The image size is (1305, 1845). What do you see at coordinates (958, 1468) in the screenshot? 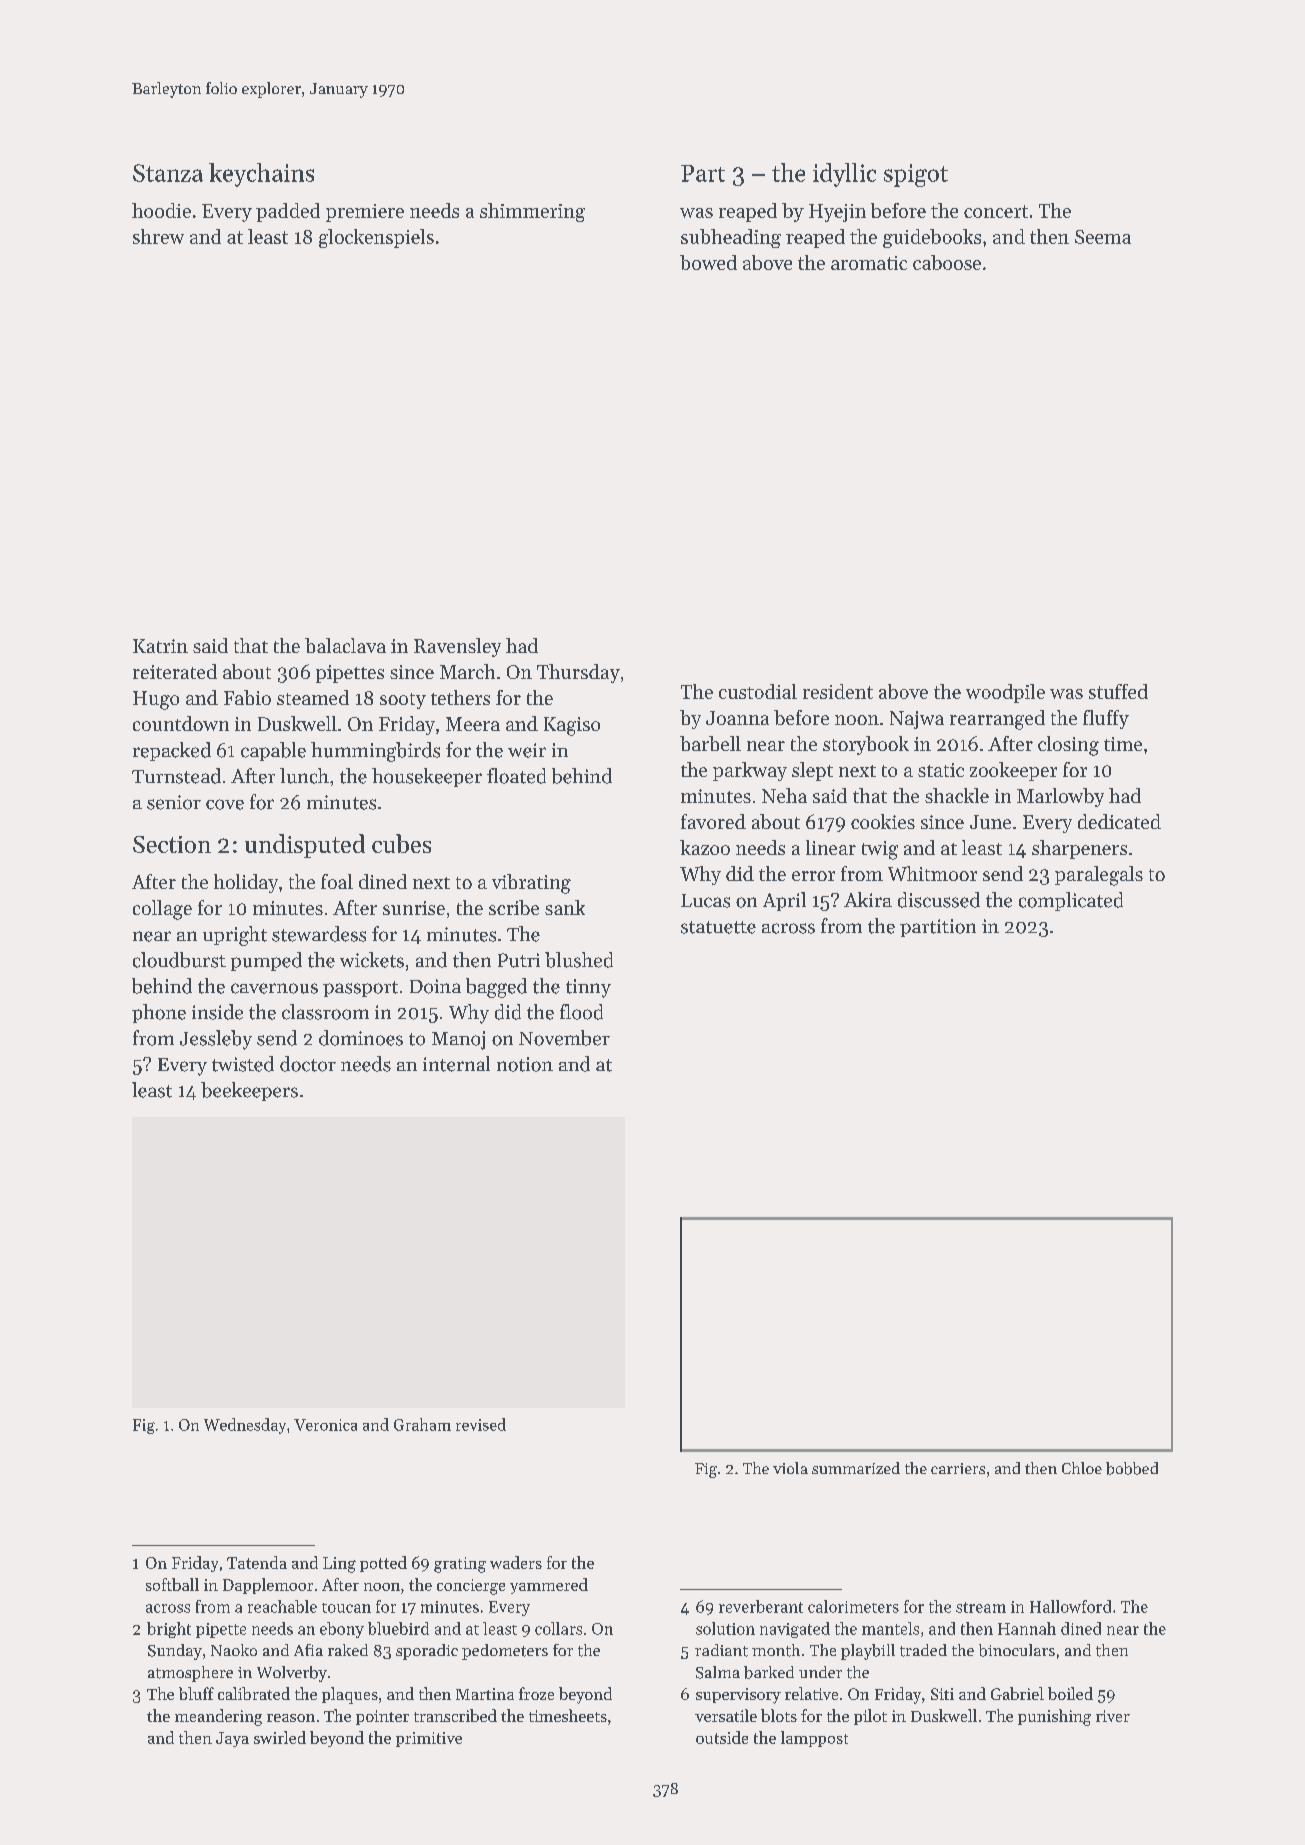
I see `carriers` at bounding box center [958, 1468].
